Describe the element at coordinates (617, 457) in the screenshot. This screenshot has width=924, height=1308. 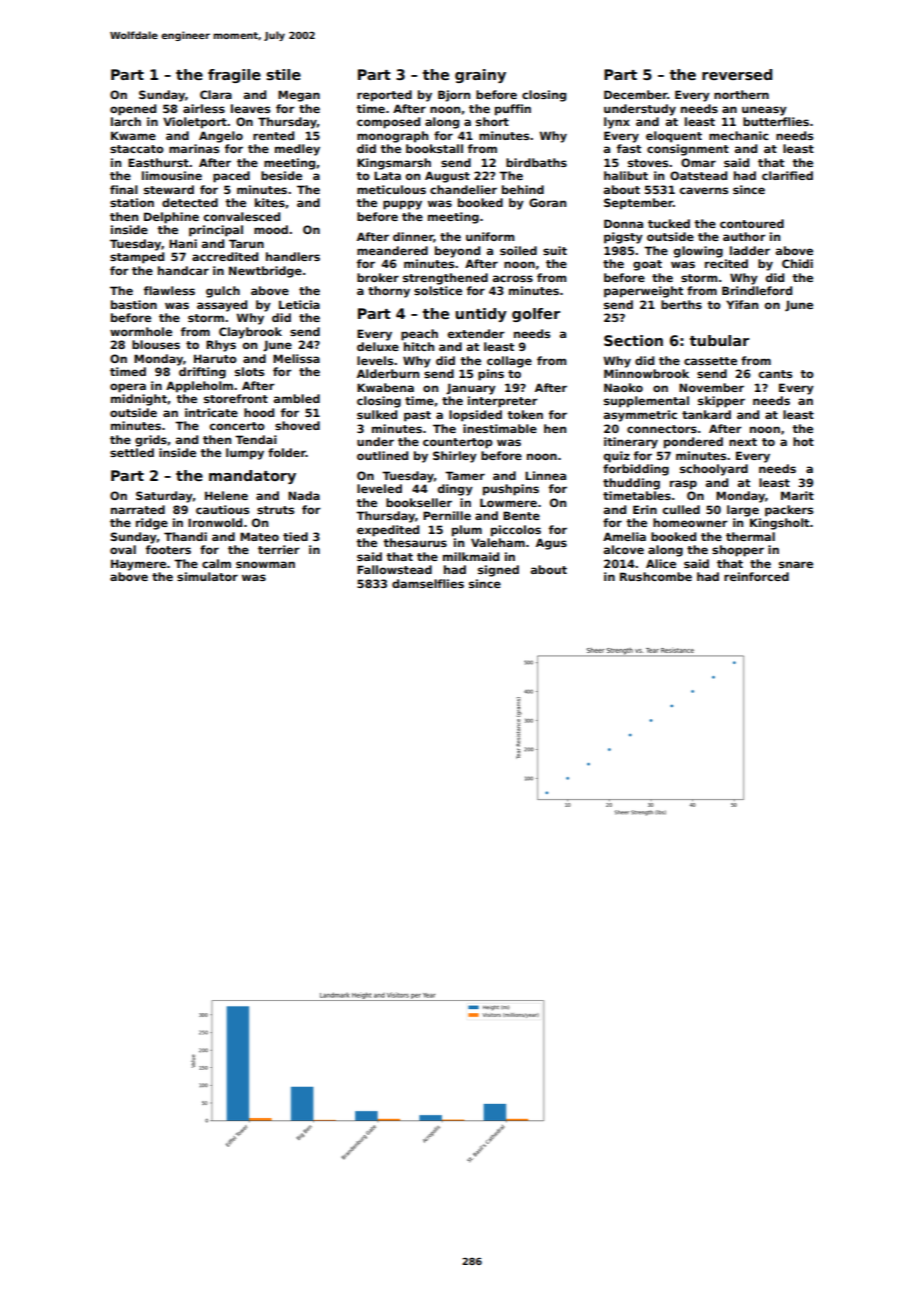
I see `quiz` at that location.
